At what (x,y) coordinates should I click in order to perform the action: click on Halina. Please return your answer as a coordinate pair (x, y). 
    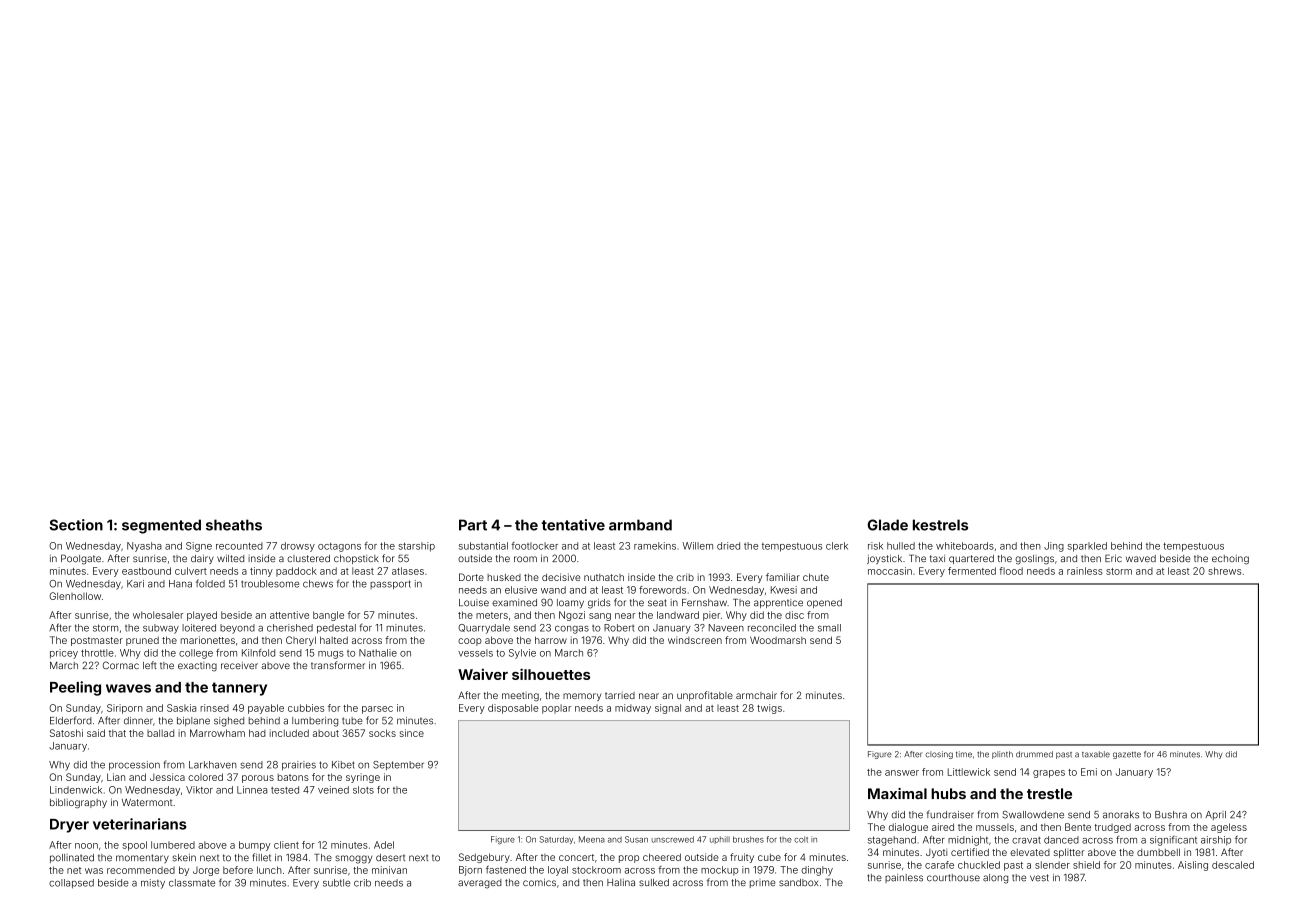
    Looking at the image, I should click on (621, 882).
